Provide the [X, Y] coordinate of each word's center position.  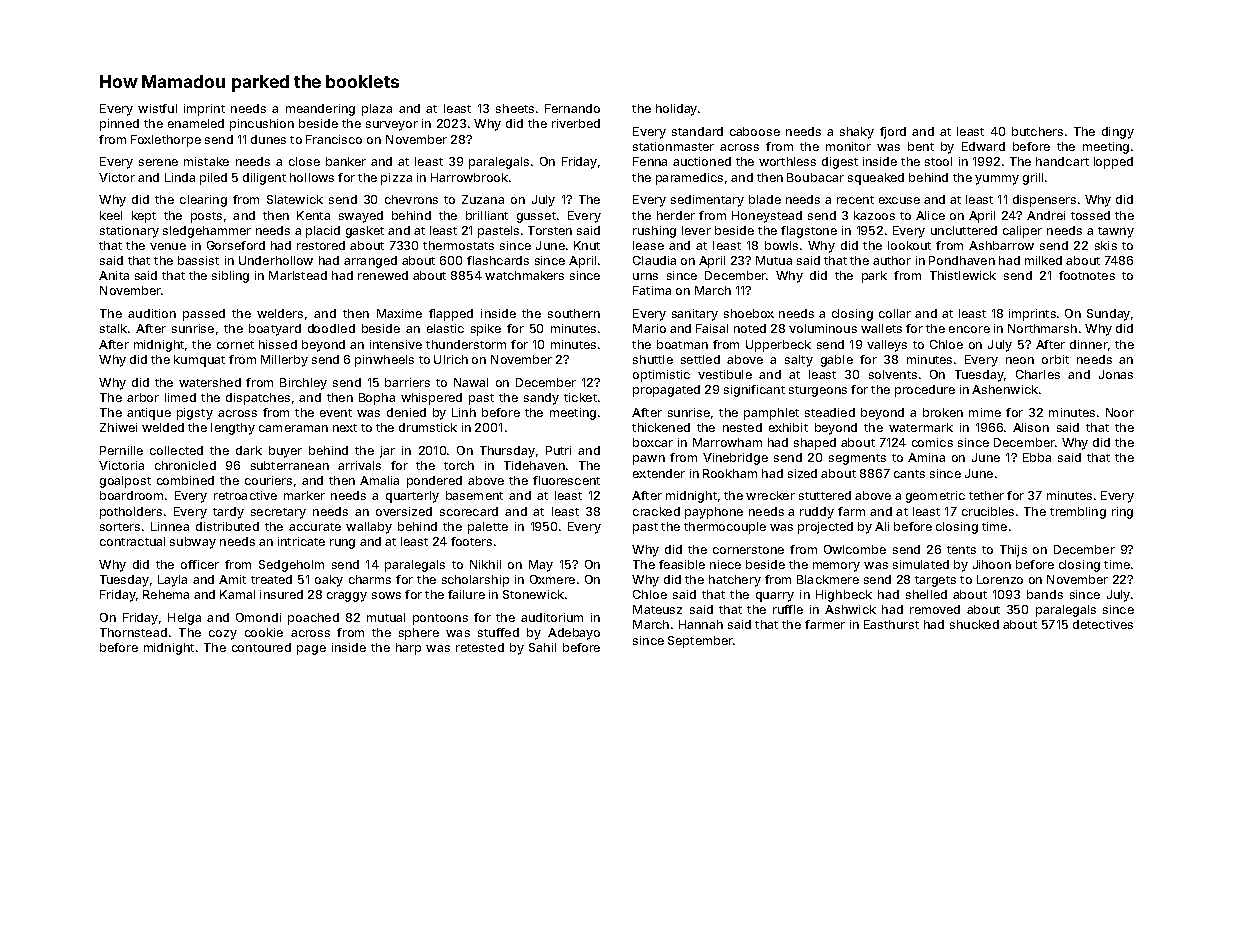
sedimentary [707, 201]
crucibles [988, 511]
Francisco [334, 139]
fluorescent [566, 480]
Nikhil [485, 564]
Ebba [1037, 457]
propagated [666, 391]
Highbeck [844, 596]
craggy [347, 597]
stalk [113, 328]
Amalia [379, 480]
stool [938, 161]
